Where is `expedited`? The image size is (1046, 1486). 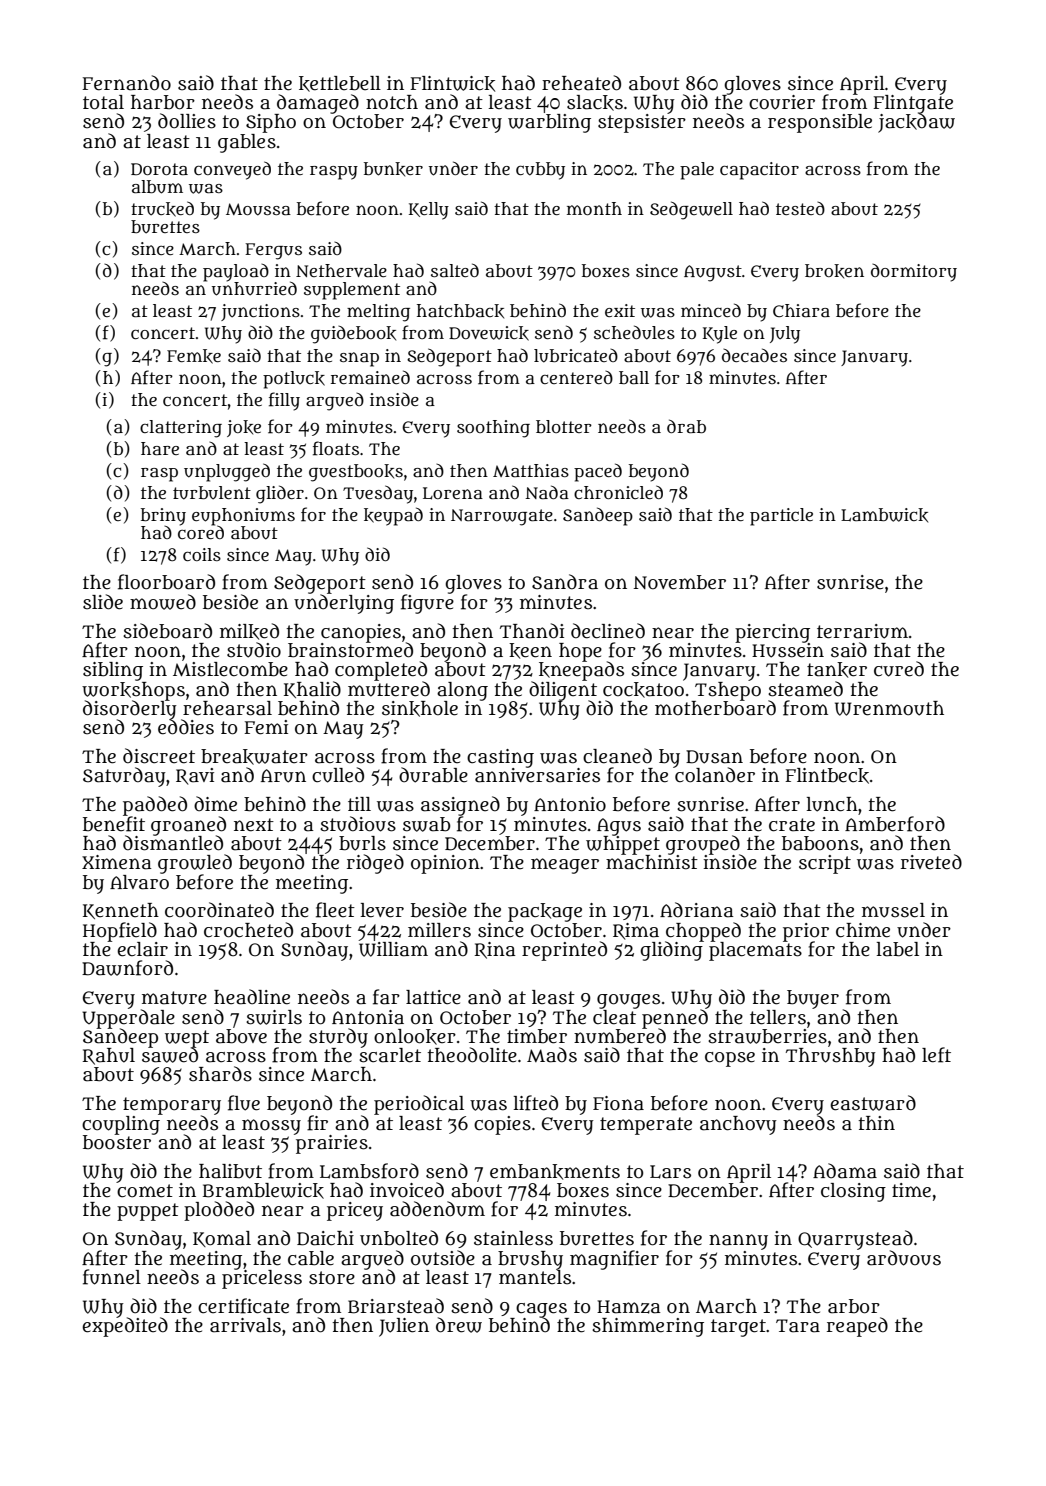
expedited is located at coordinates (125, 1327).
